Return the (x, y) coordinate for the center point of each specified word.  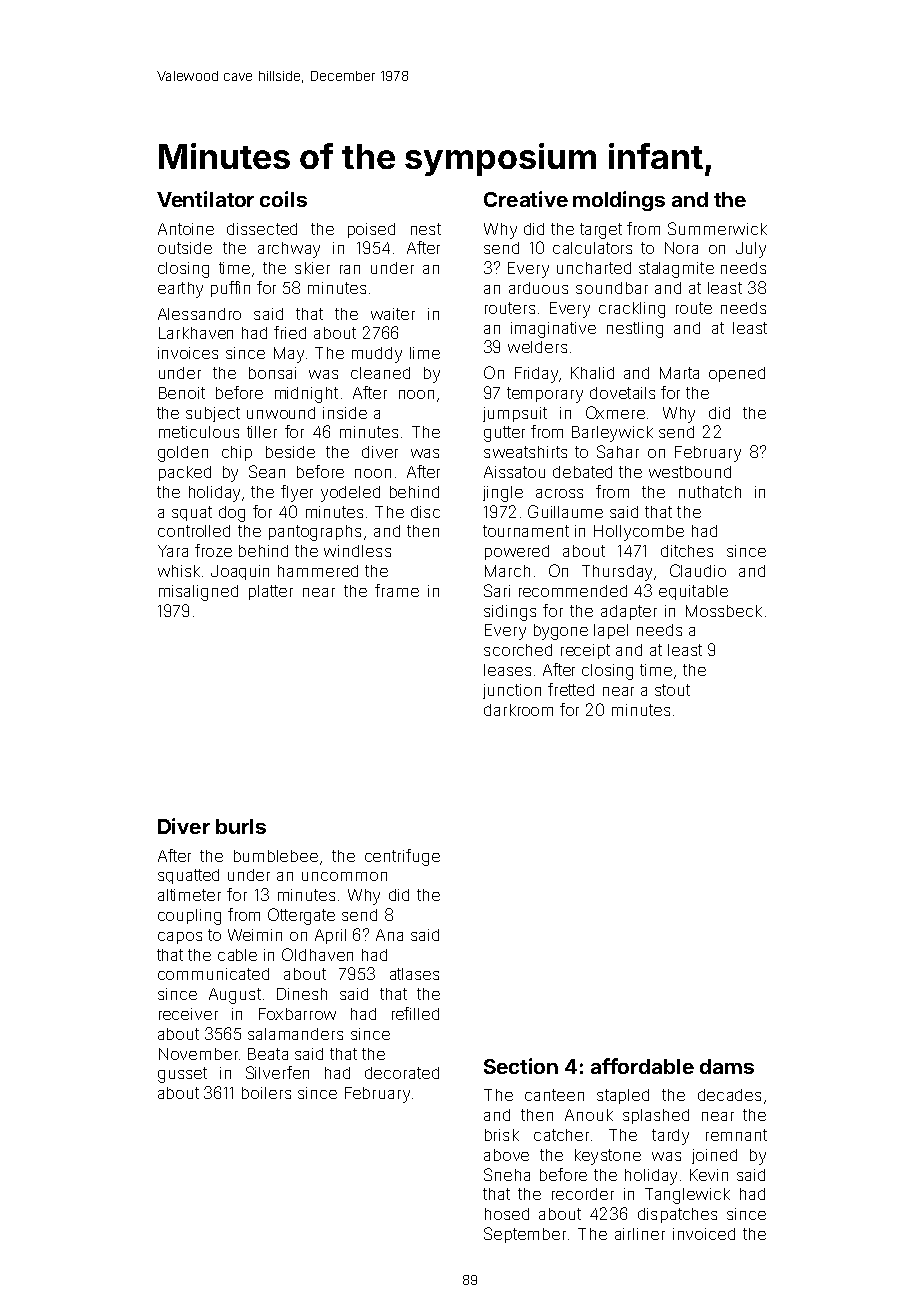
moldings (619, 201)
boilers (266, 1093)
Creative (526, 199)
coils (283, 199)
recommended (573, 591)
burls (241, 826)
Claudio (698, 570)
